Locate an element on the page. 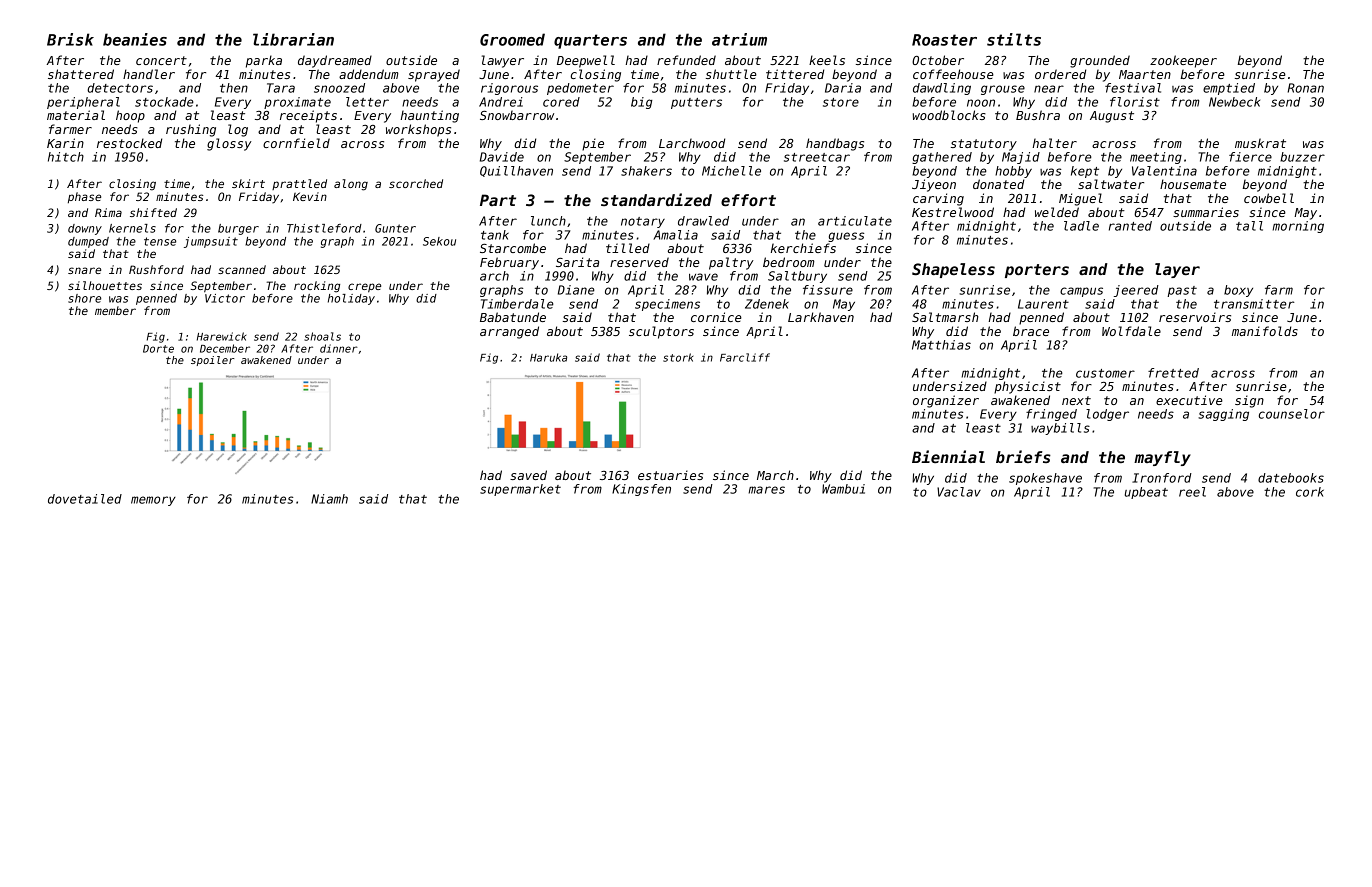 This page has height=887, width=1372. upbeat is located at coordinates (1146, 493).
